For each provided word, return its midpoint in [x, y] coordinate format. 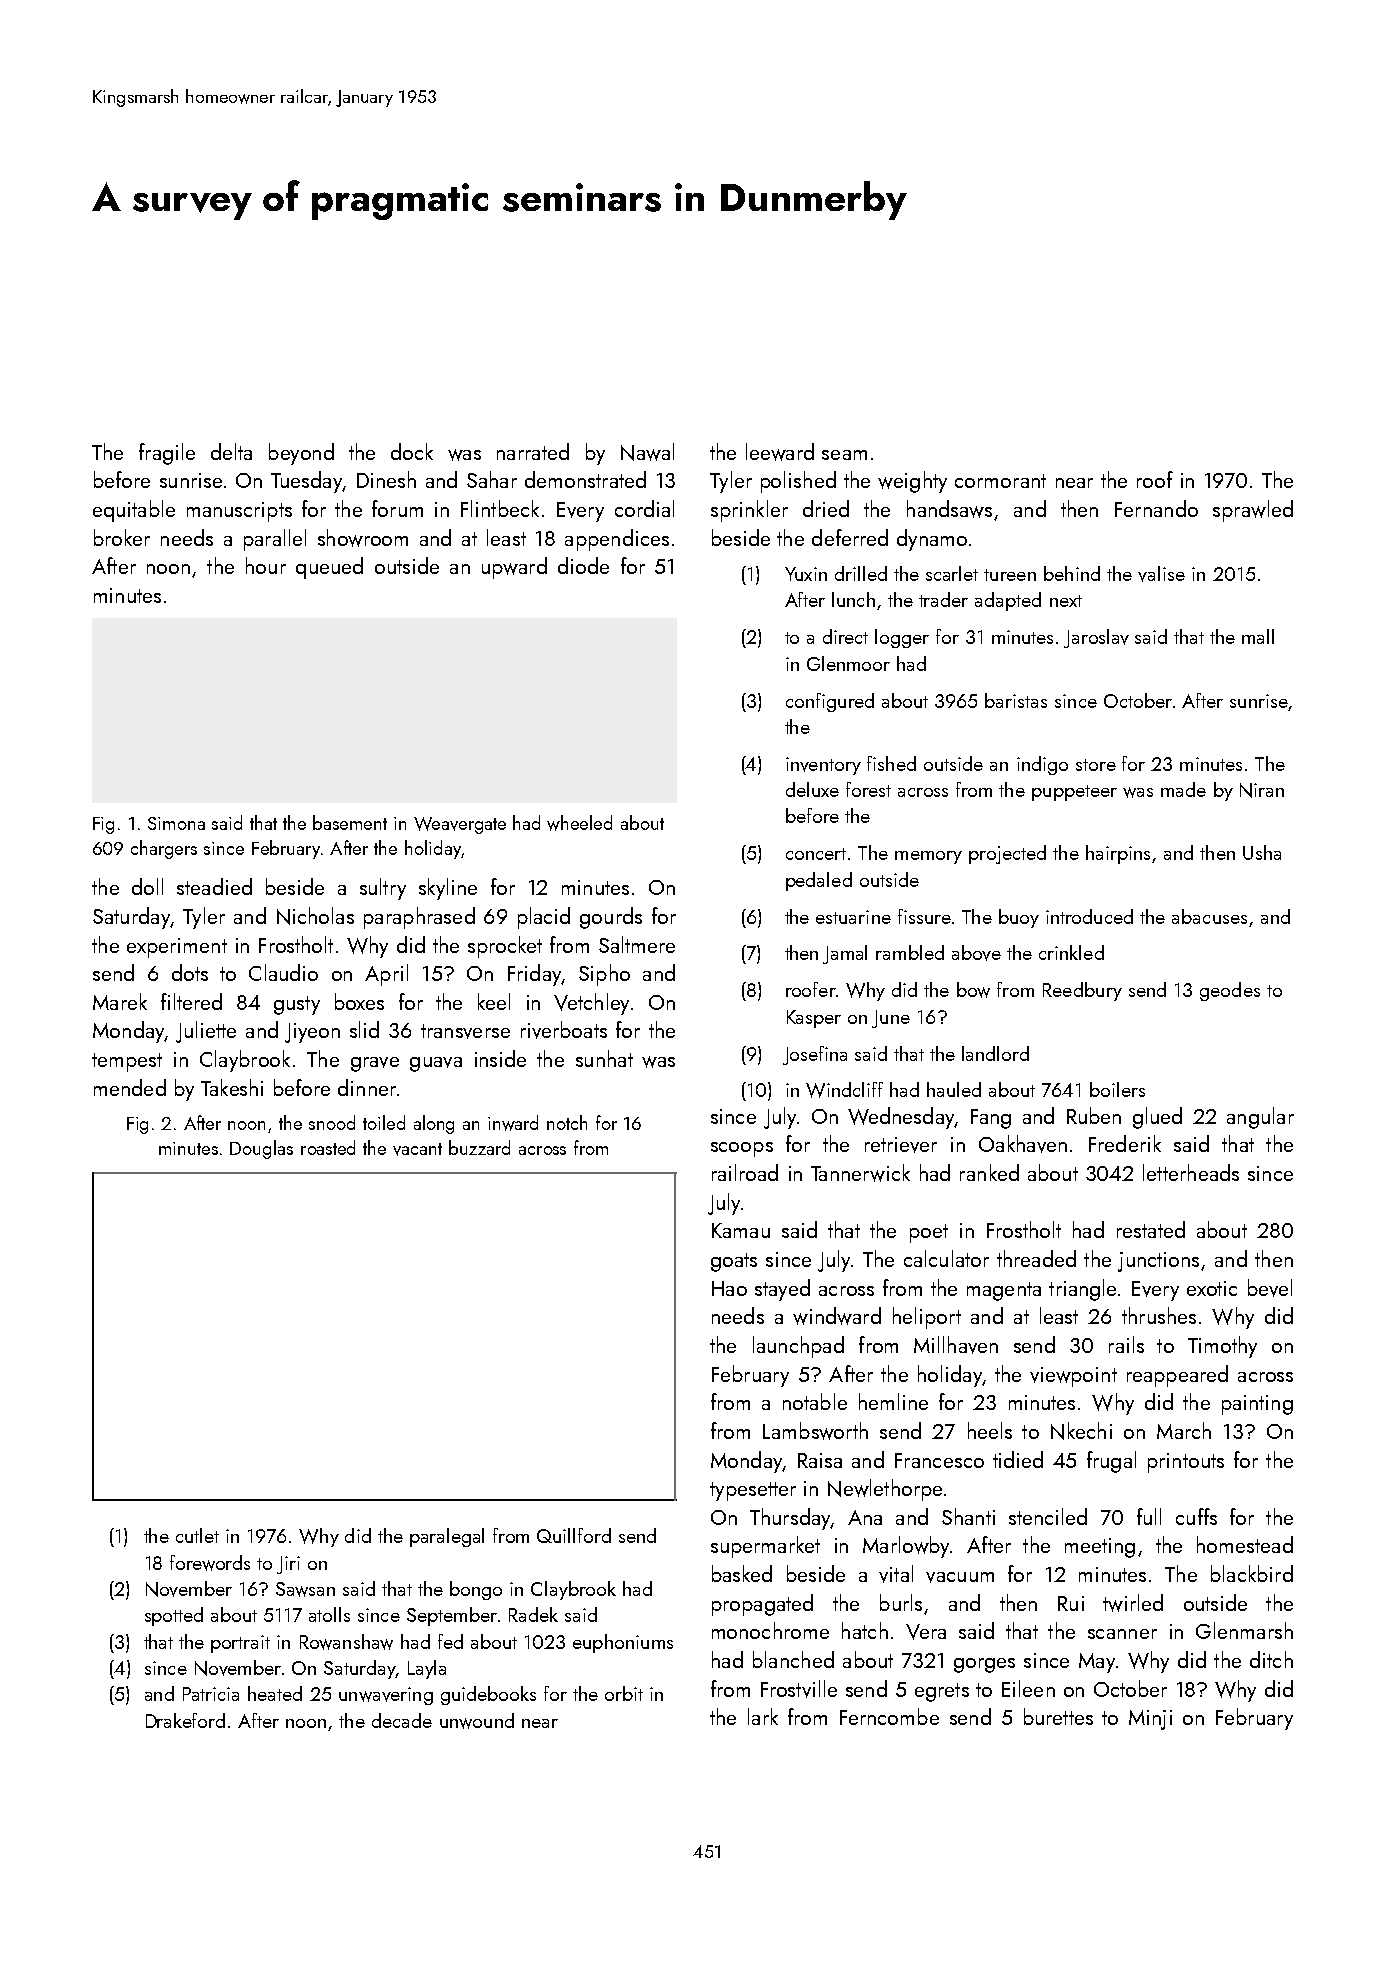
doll [147, 886]
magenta [1004, 1291]
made [1183, 789]
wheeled [579, 823]
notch [567, 1122]
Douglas [261, 1149]
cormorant [1000, 481]
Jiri [288, 1565]
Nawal [647, 452]
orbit [624, 1693]
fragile [167, 454]
